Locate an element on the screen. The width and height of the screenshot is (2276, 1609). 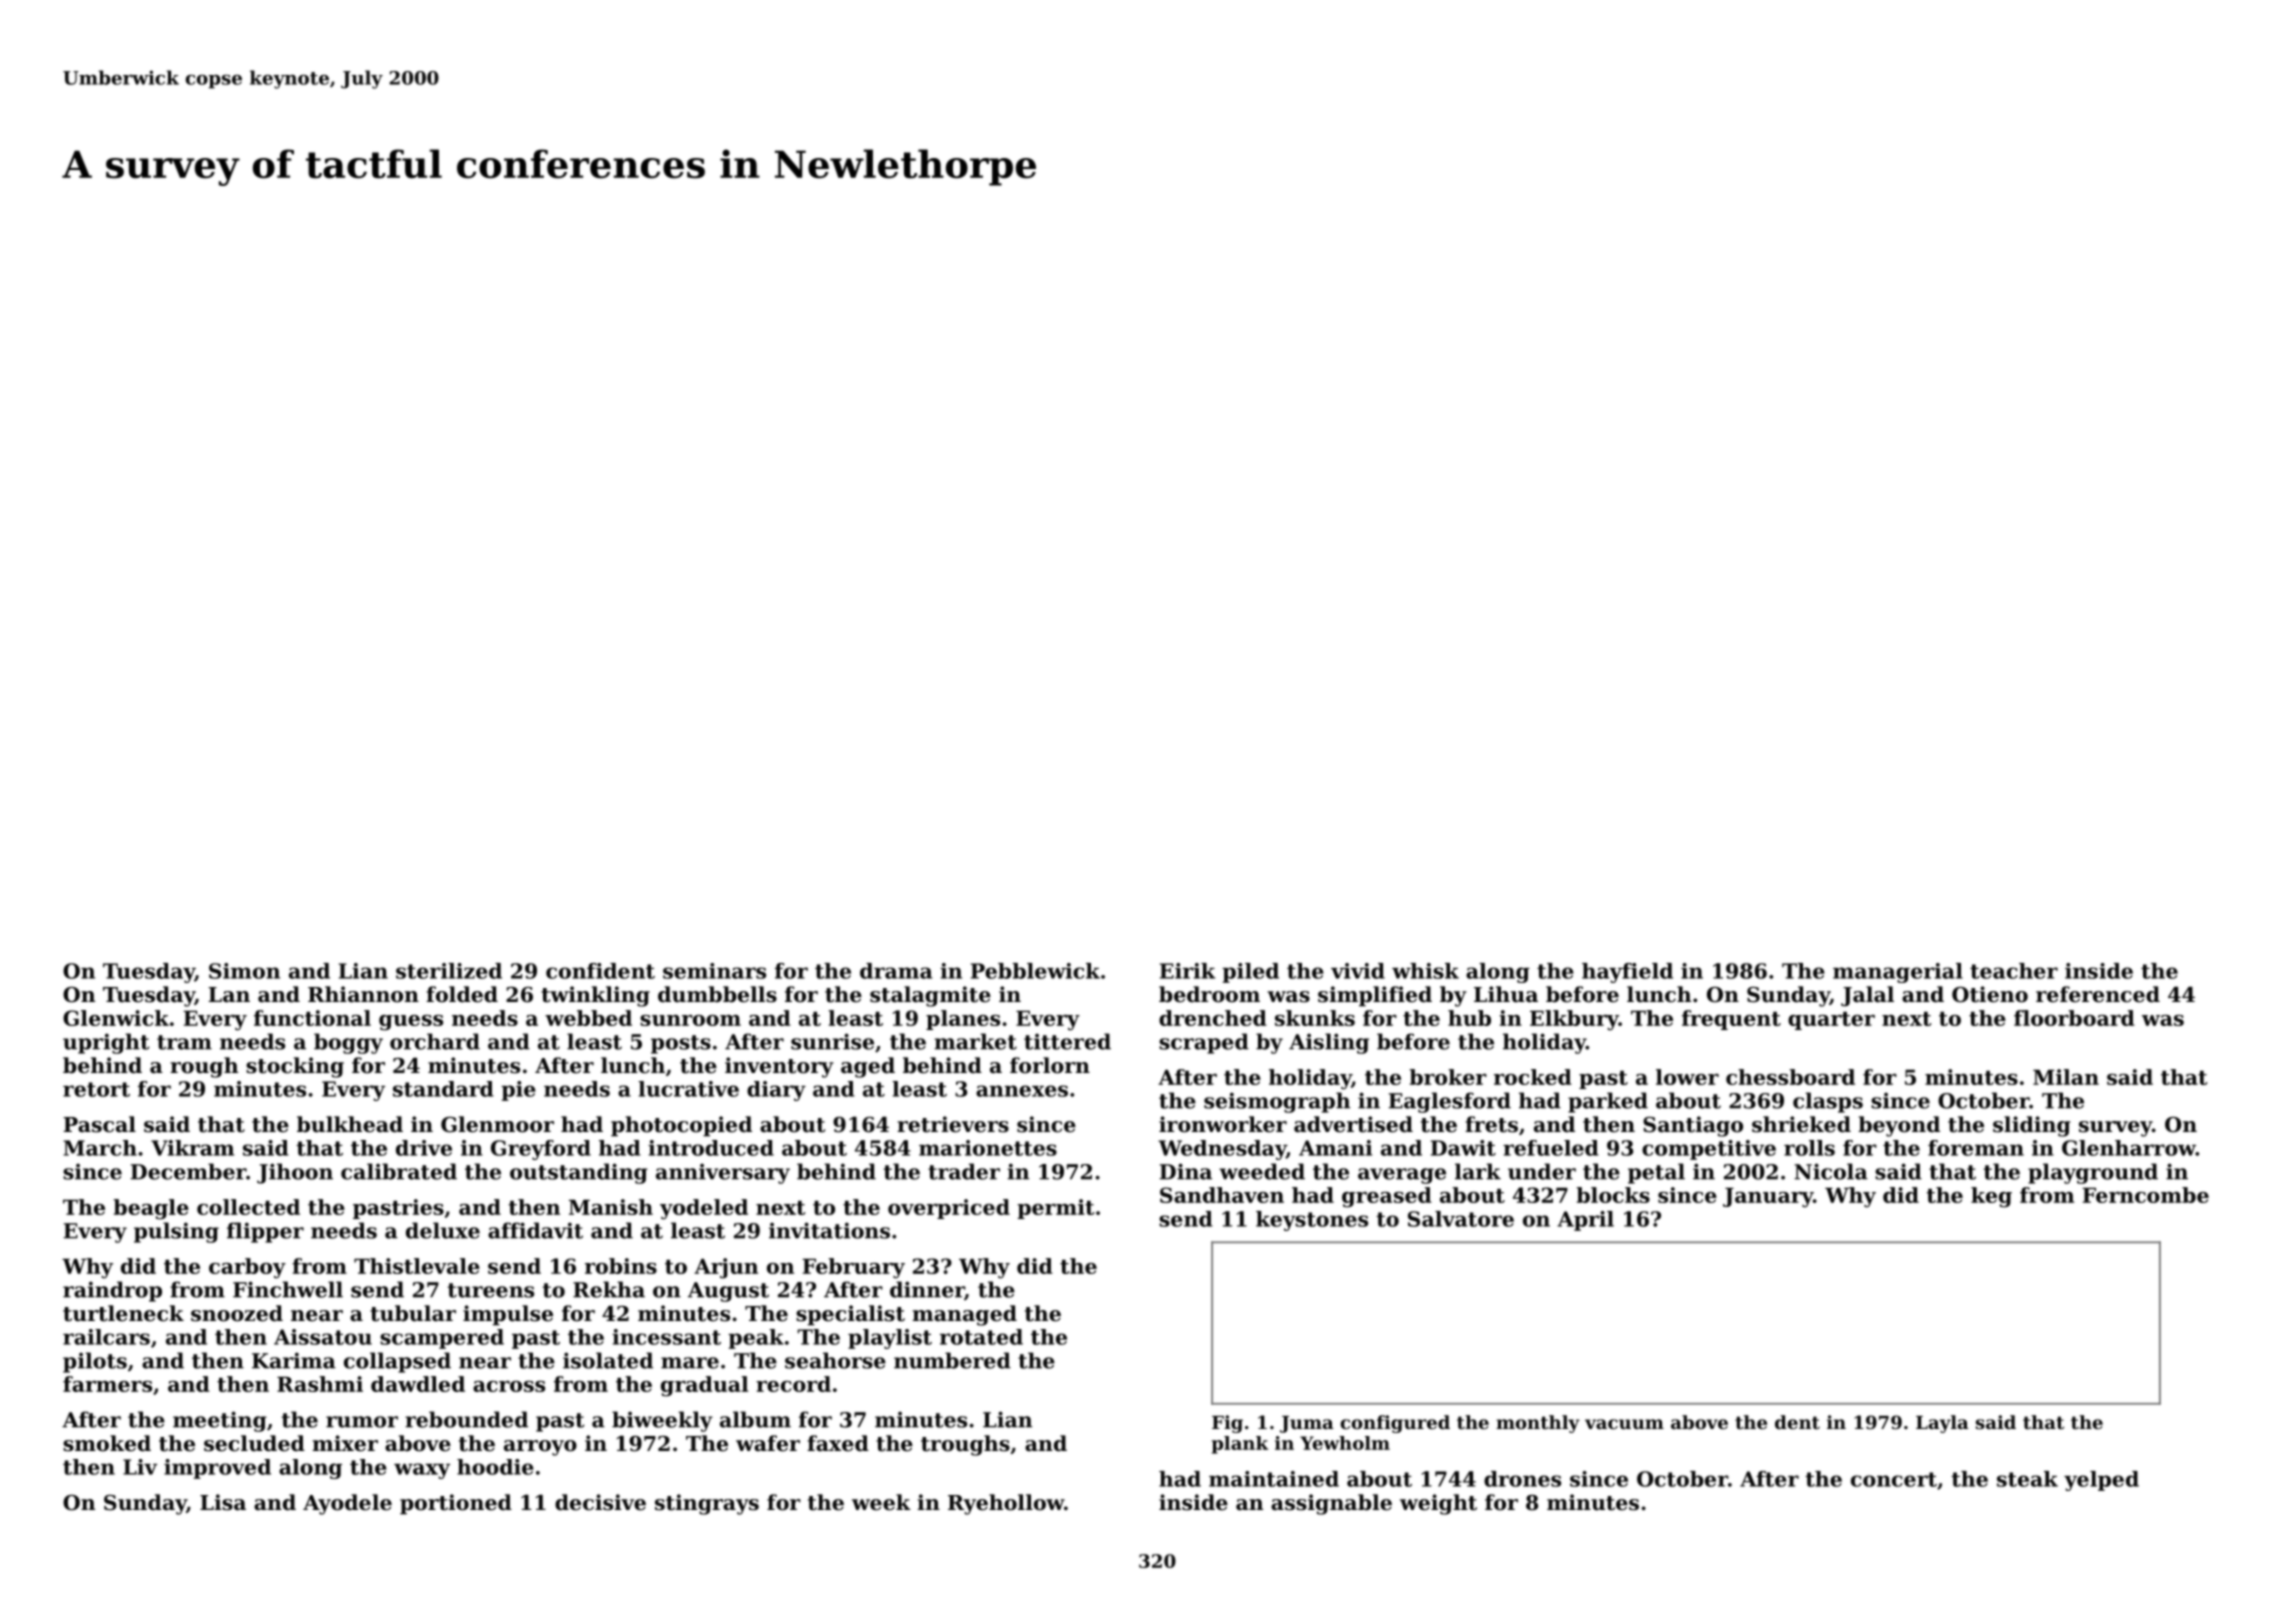
stalagmite is located at coordinates (930, 996).
